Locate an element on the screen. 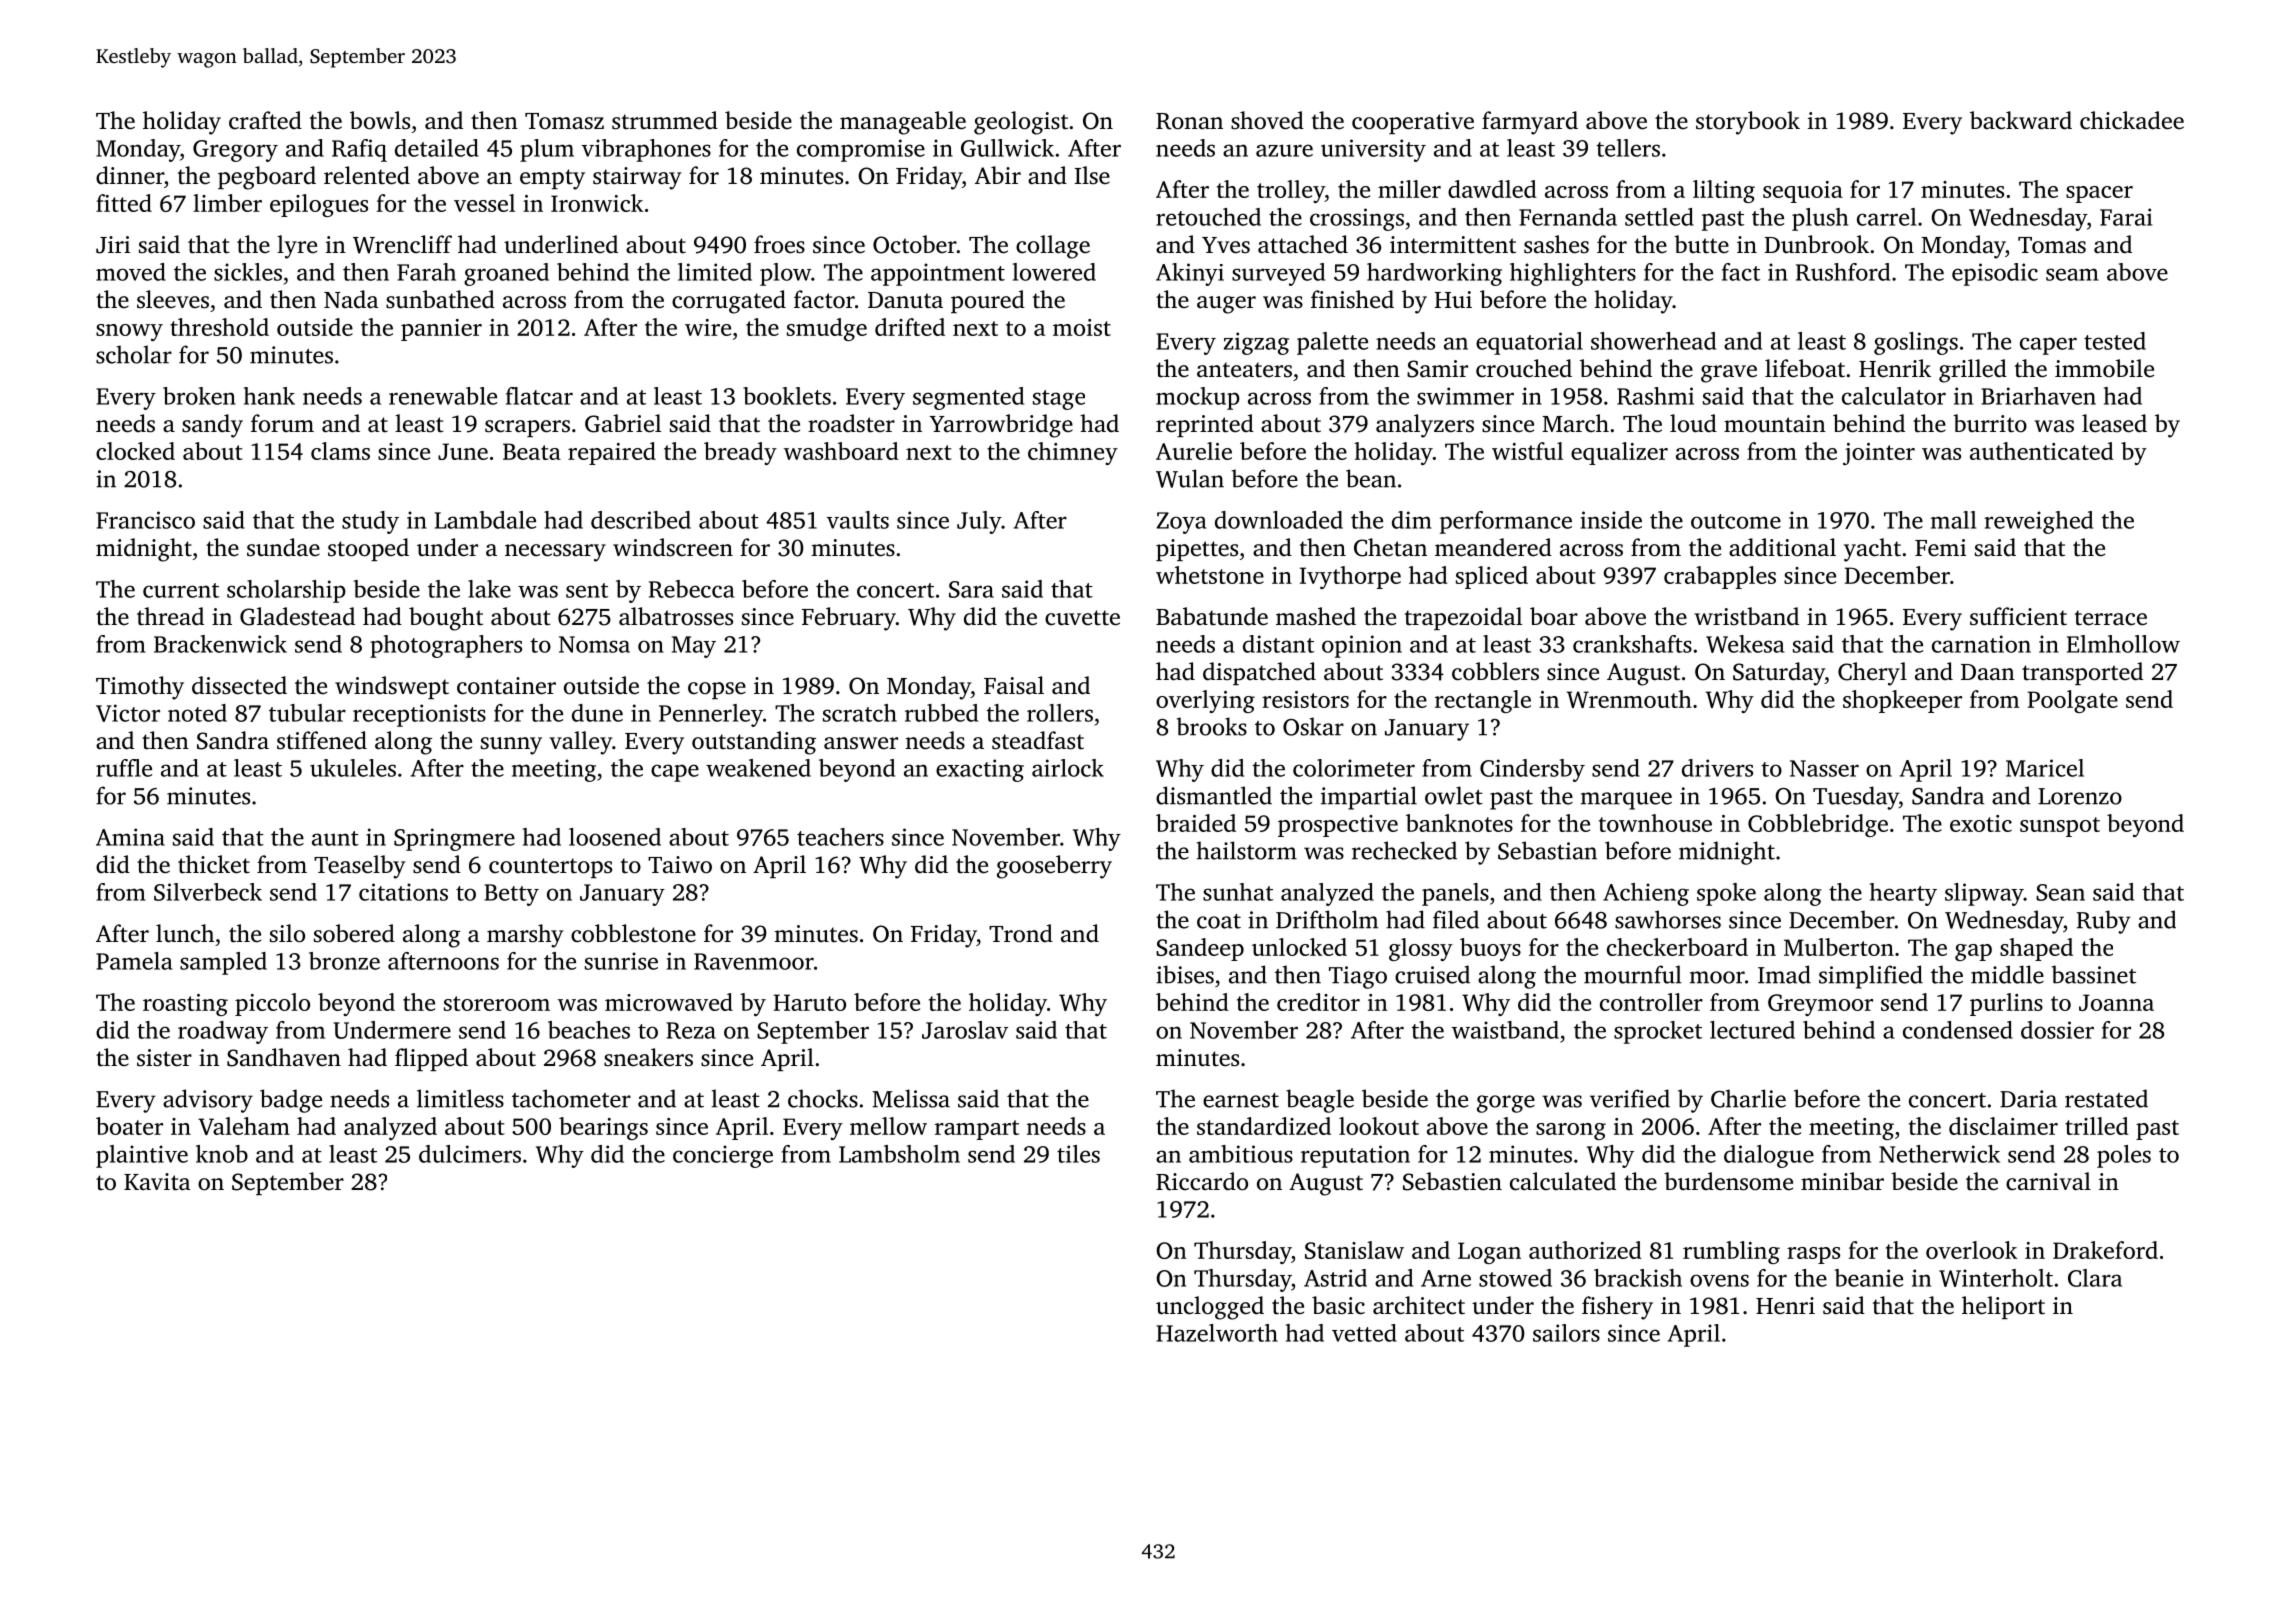  clocked is located at coordinates (135, 451).
